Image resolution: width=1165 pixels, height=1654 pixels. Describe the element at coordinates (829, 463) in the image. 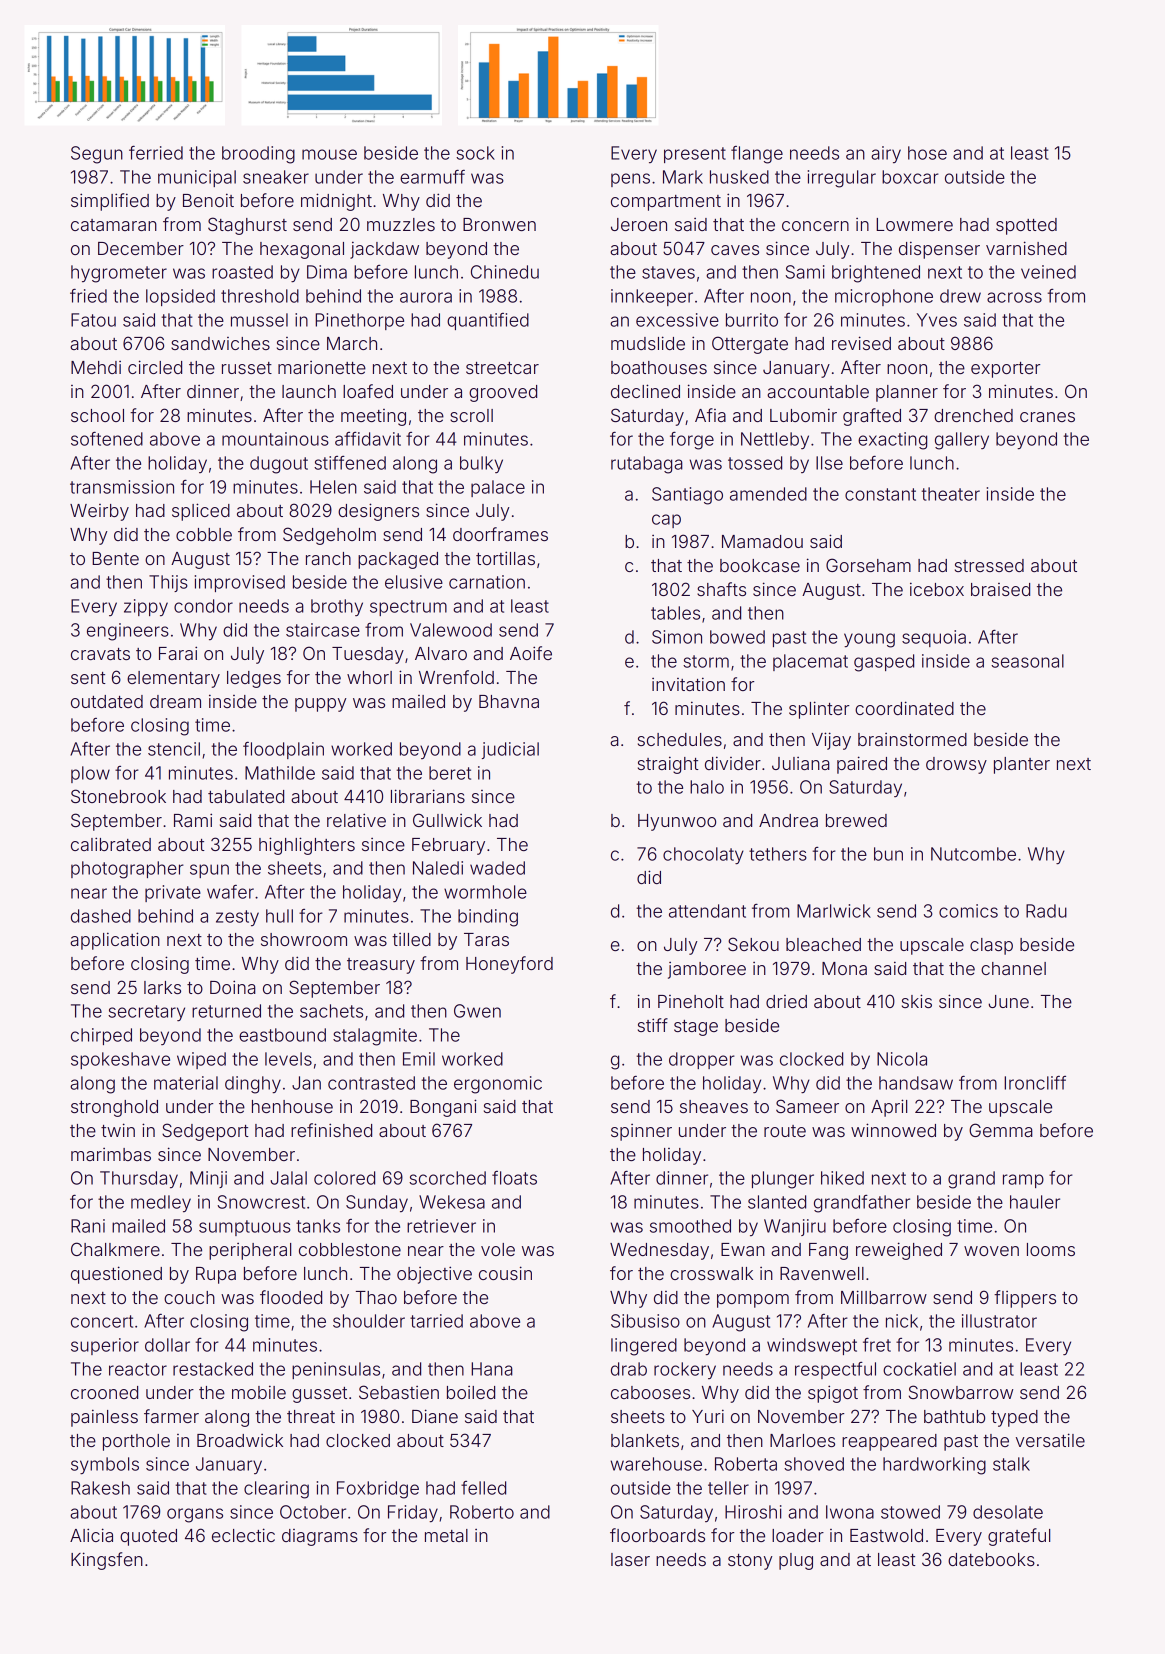

I see `Ilse` at that location.
